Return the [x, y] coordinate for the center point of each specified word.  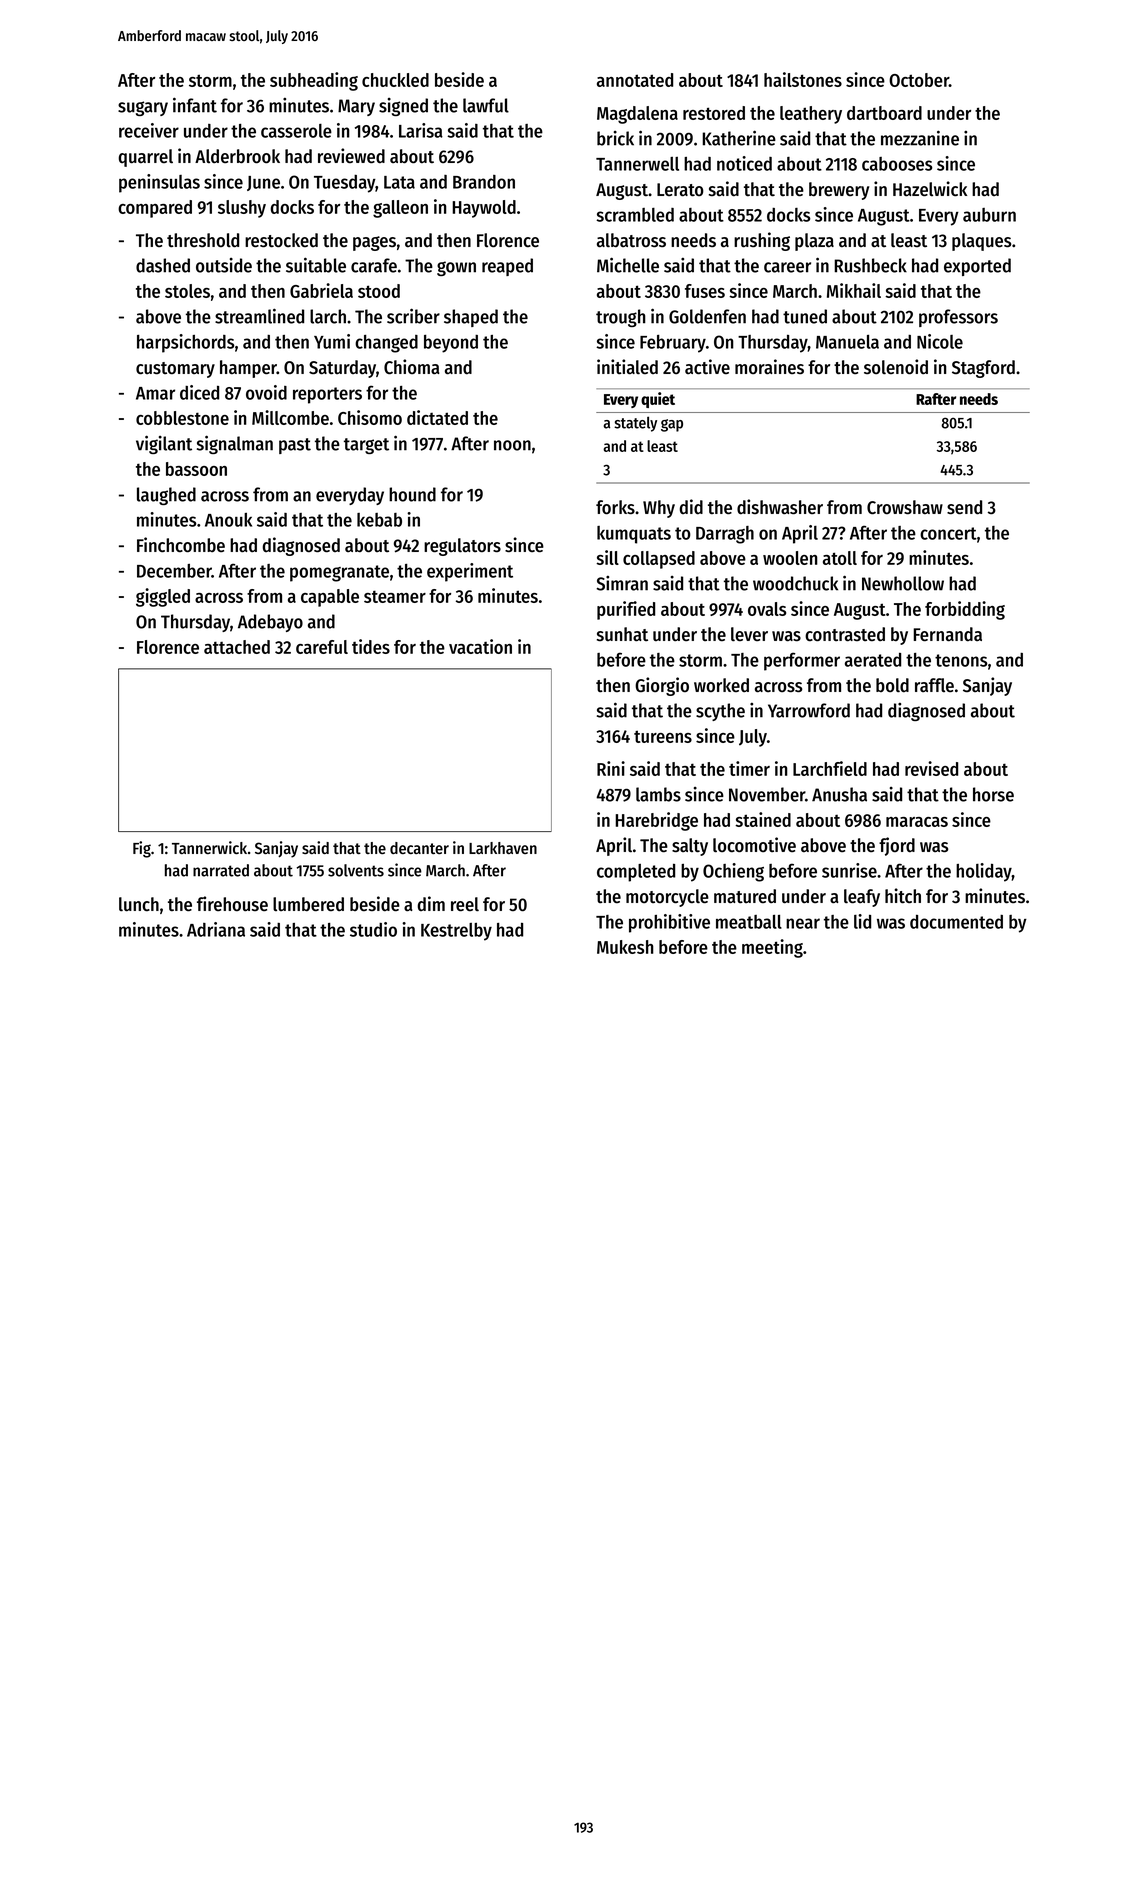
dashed [163, 265]
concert [948, 533]
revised [931, 768]
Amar [155, 393]
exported [977, 267]
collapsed [659, 560]
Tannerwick [209, 847]
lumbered [308, 904]
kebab [379, 520]
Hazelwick [930, 189]
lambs [658, 794]
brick [615, 138]
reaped [507, 267]
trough [621, 318]
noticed [744, 163]
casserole [296, 131]
